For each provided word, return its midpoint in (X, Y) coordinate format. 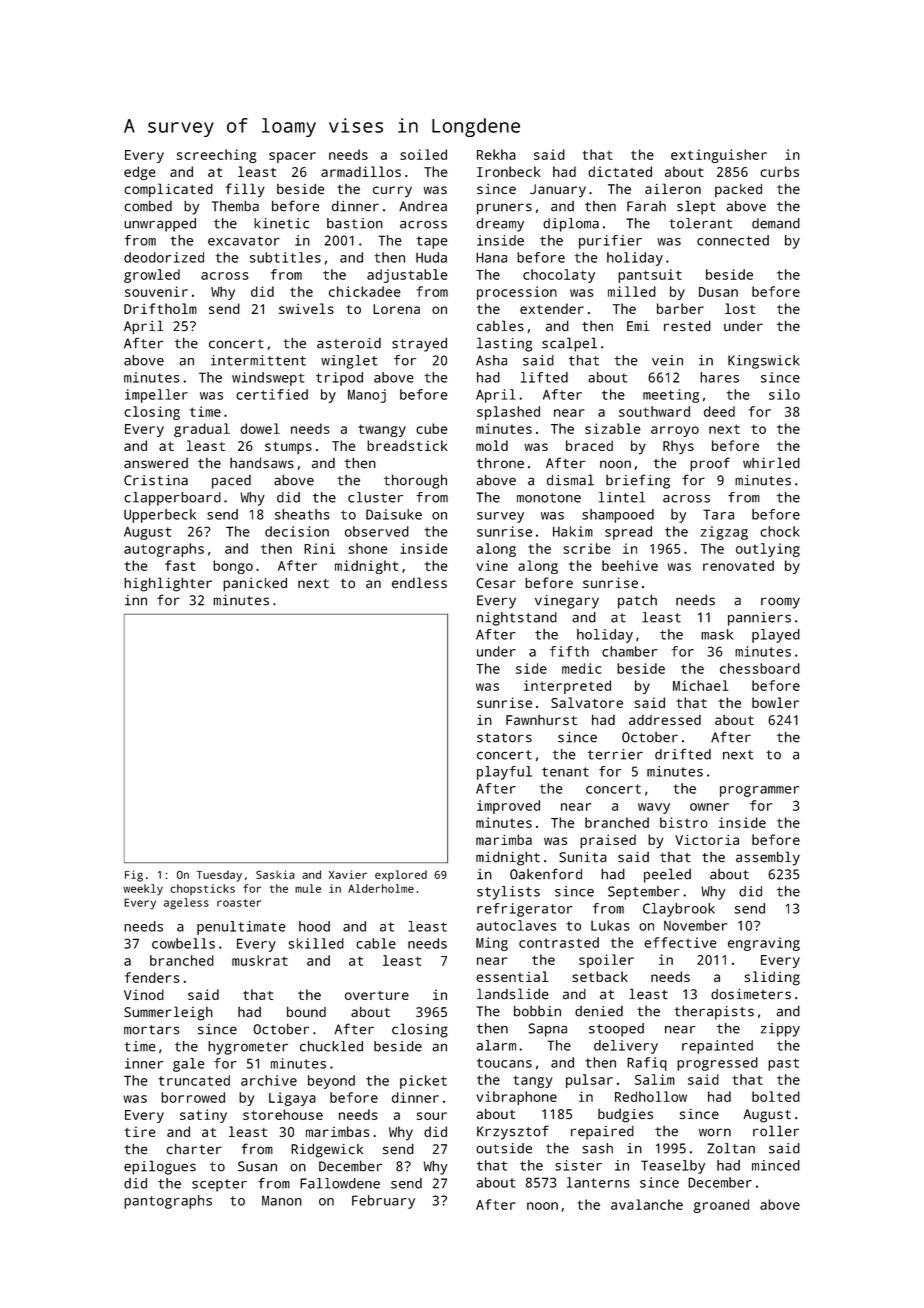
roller (776, 1131)
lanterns (598, 1182)
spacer (292, 157)
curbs (779, 171)
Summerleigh (168, 1013)
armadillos (361, 171)
